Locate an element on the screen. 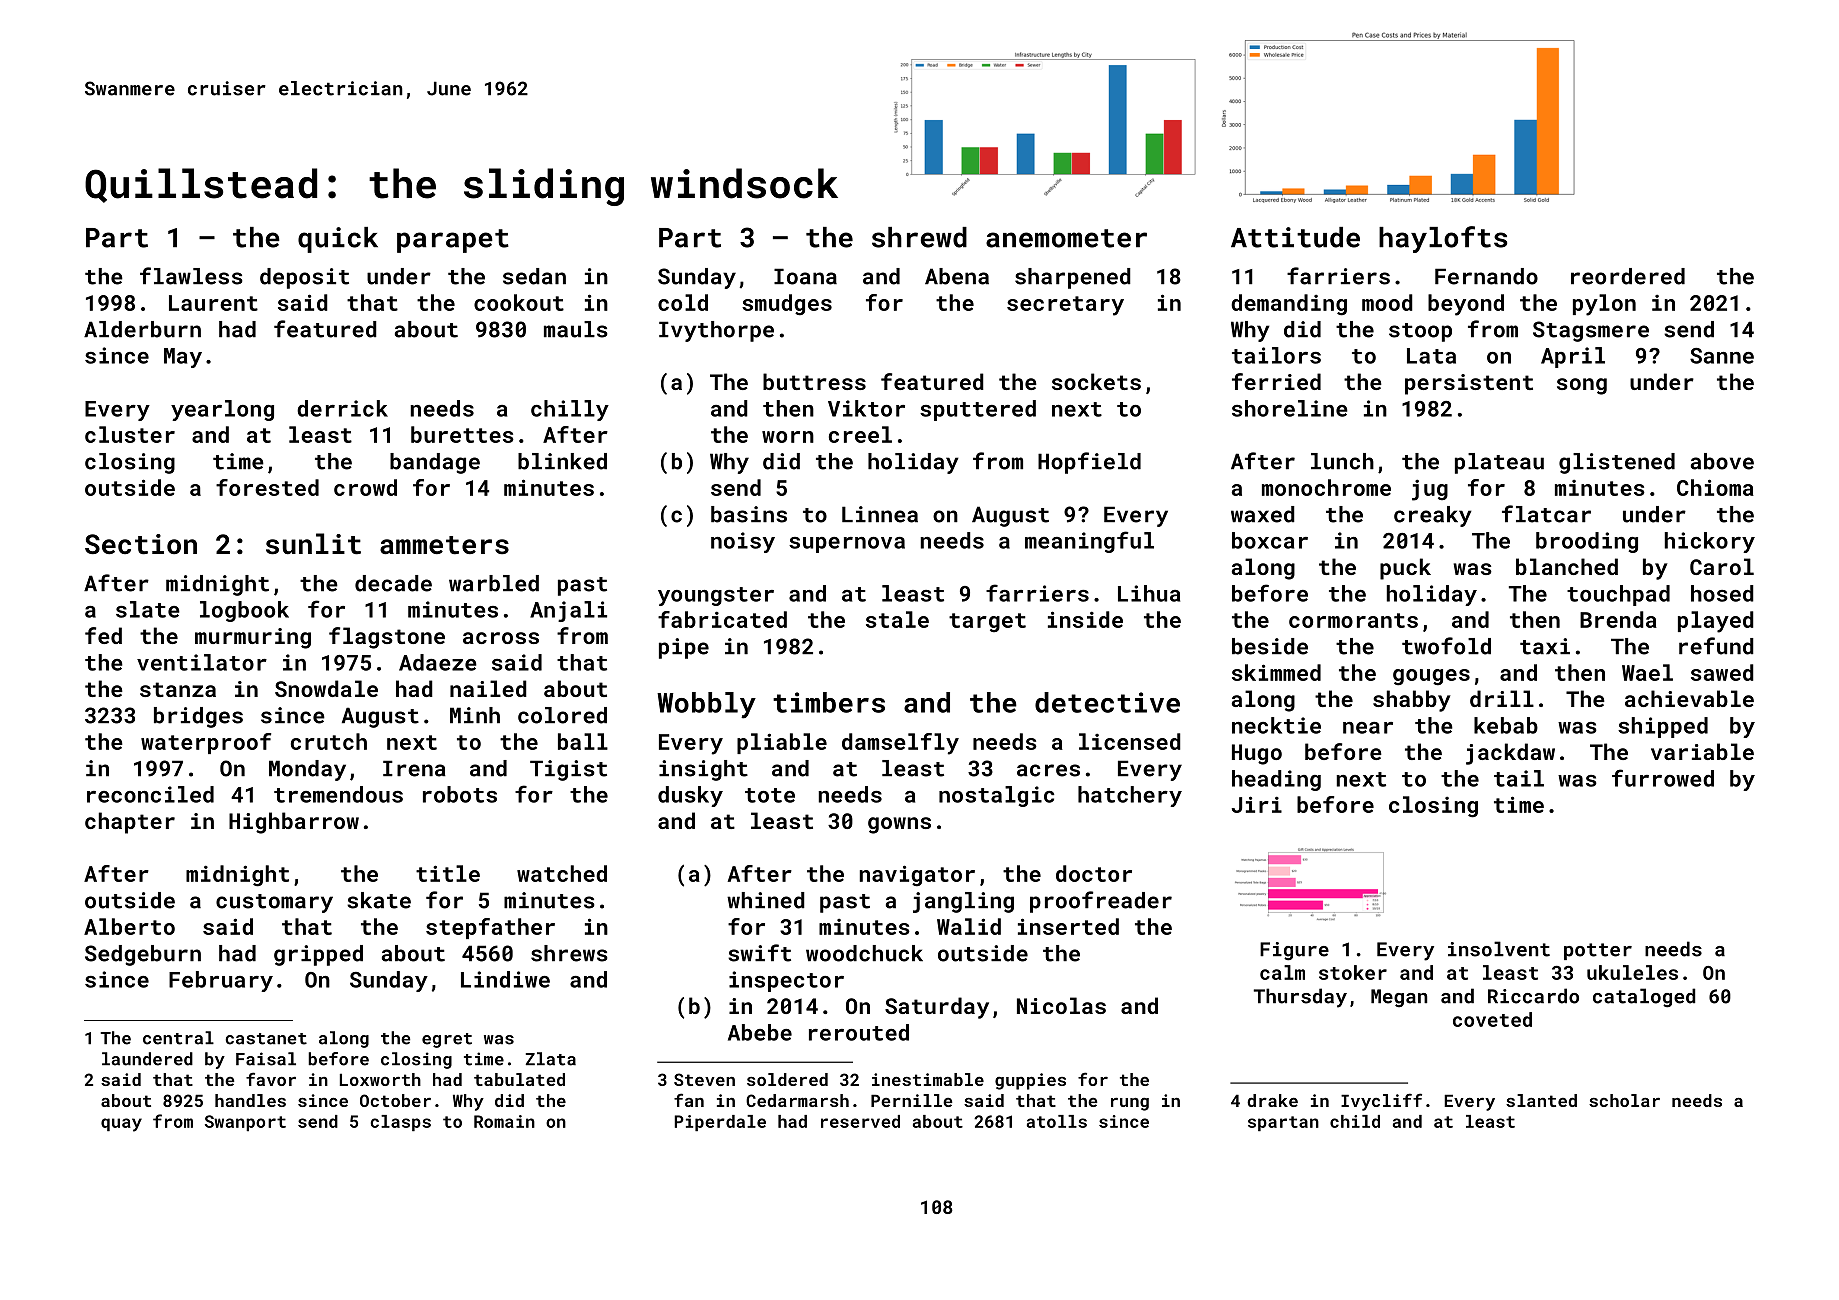 This screenshot has width=1839, height=1300. haylofts is located at coordinates (1443, 239).
